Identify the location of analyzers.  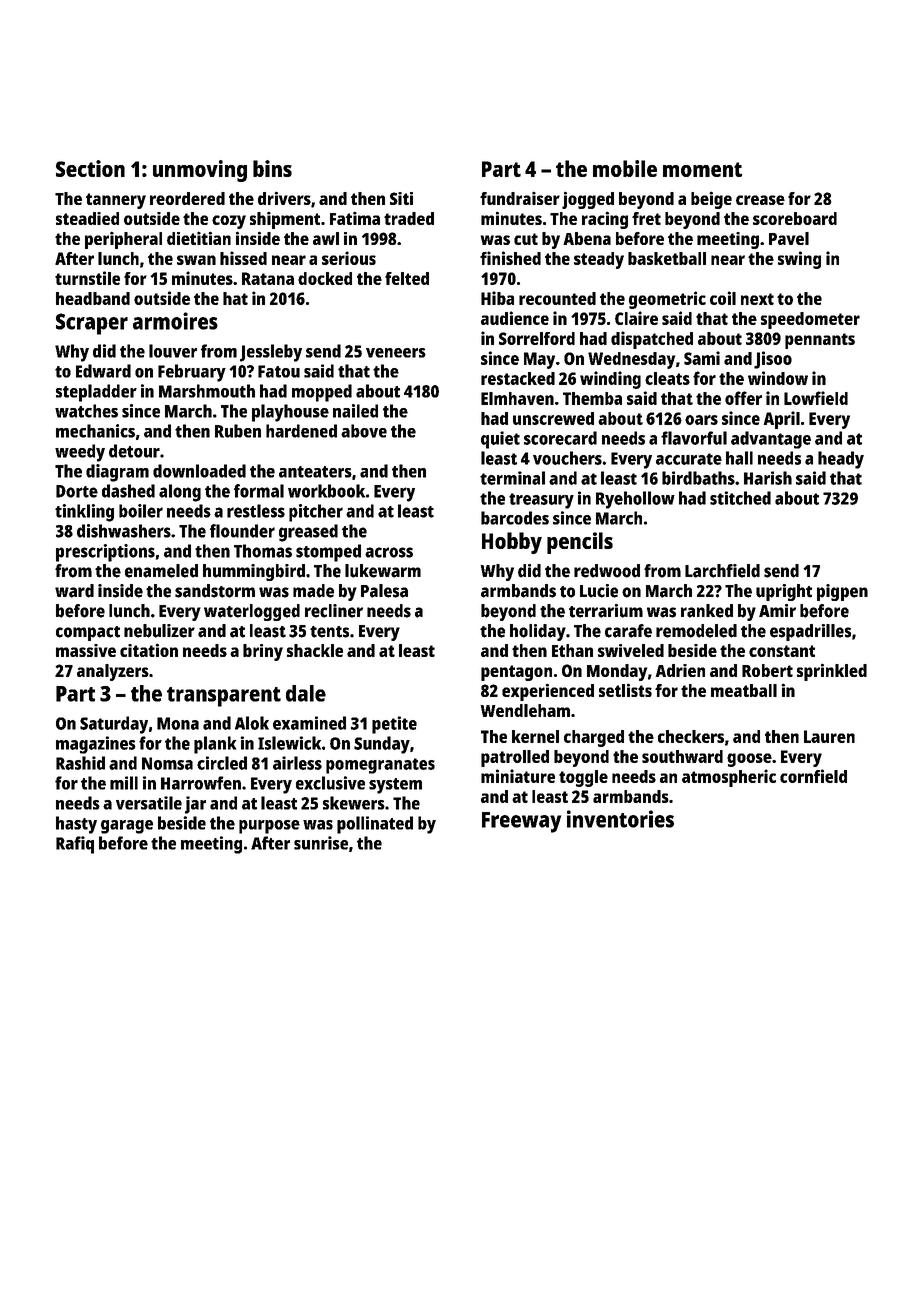
(113, 672).
